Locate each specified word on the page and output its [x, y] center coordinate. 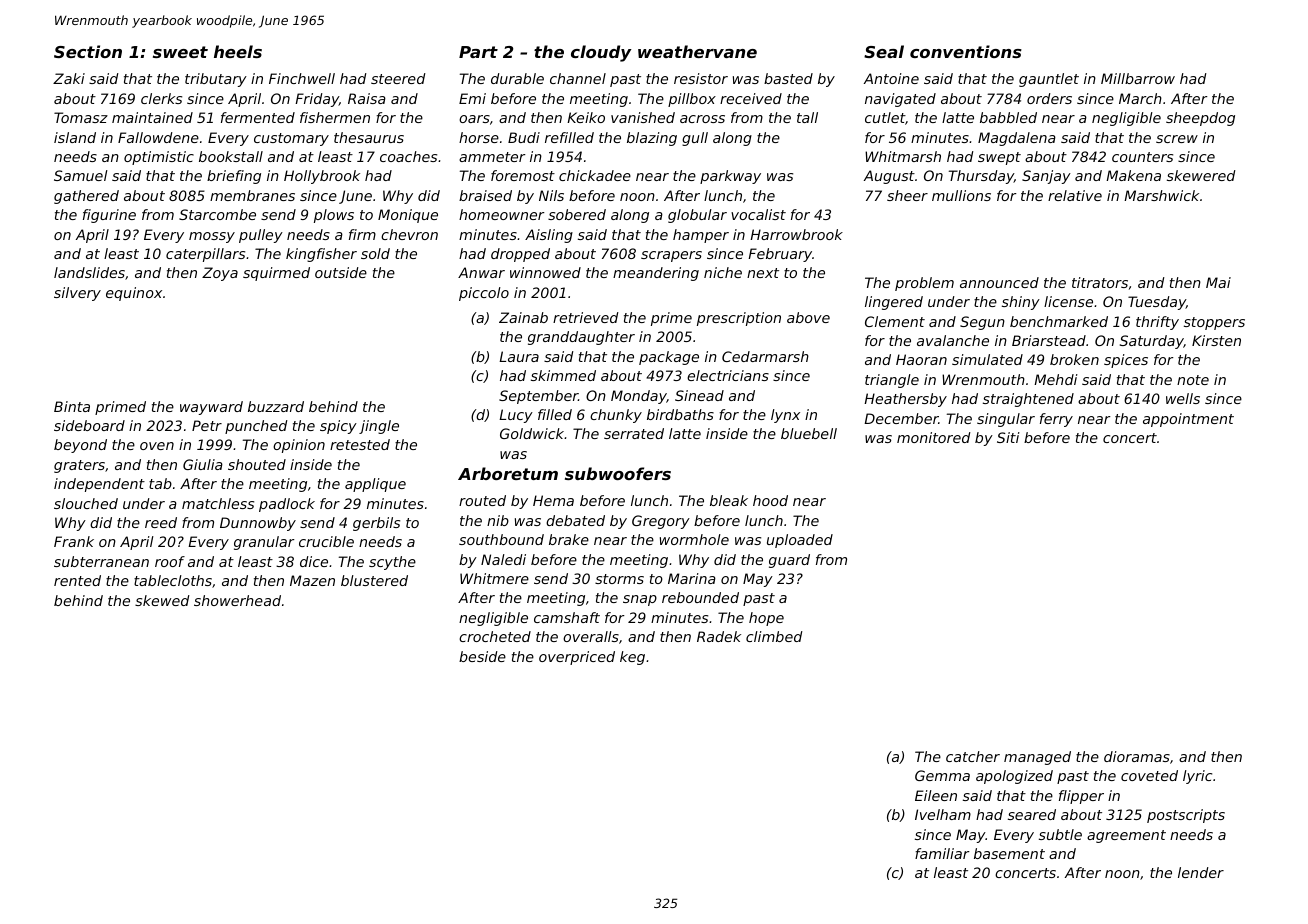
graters [79, 466]
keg [632, 658]
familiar [942, 853]
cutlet [885, 117]
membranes [252, 195]
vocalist [758, 214]
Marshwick [1161, 195]
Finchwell [302, 78]
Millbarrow [1138, 78]
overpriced [577, 658]
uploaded [800, 541]
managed [1037, 758]
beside [482, 656]
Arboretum [508, 473]
